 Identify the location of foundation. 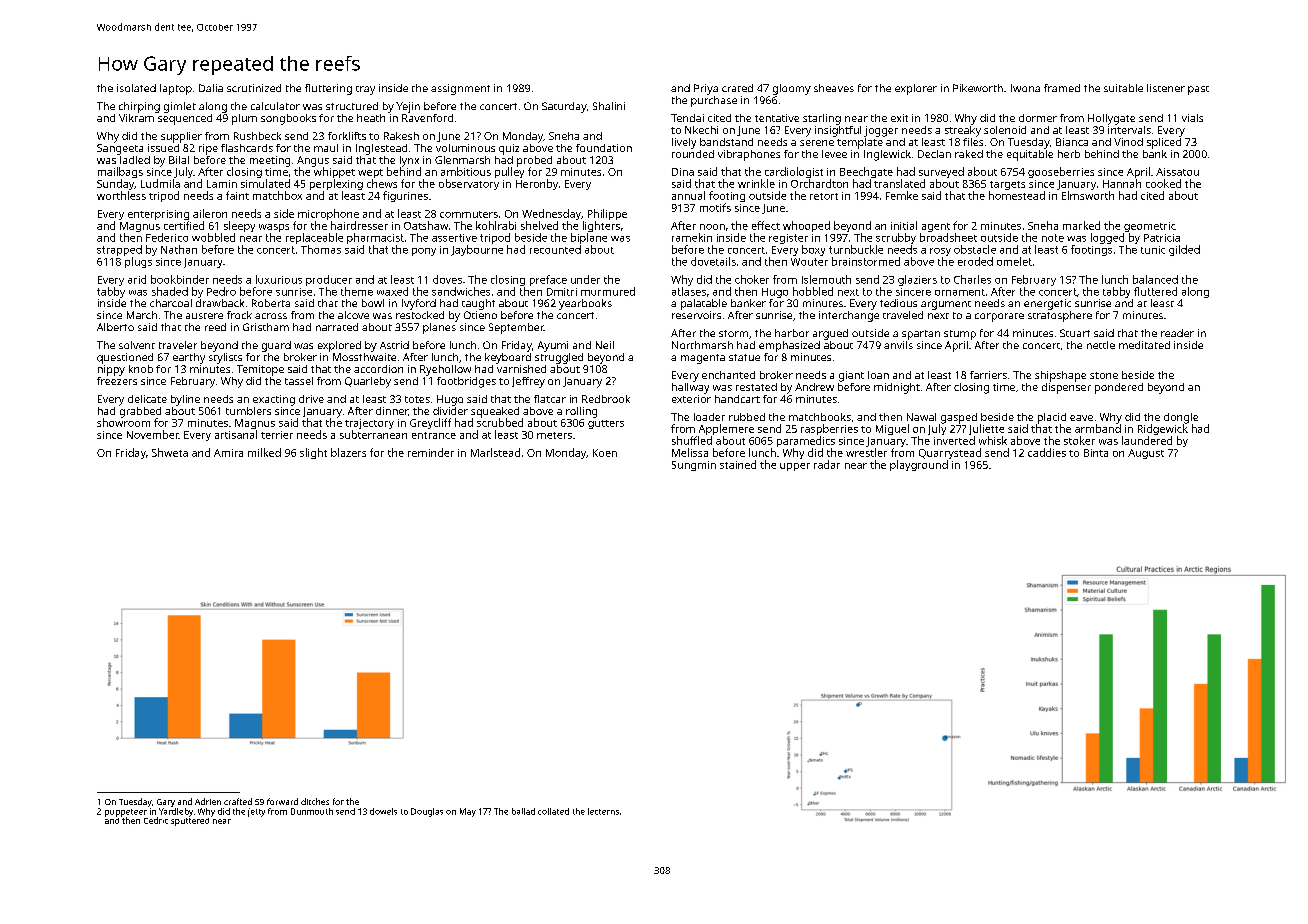
(604, 148).
